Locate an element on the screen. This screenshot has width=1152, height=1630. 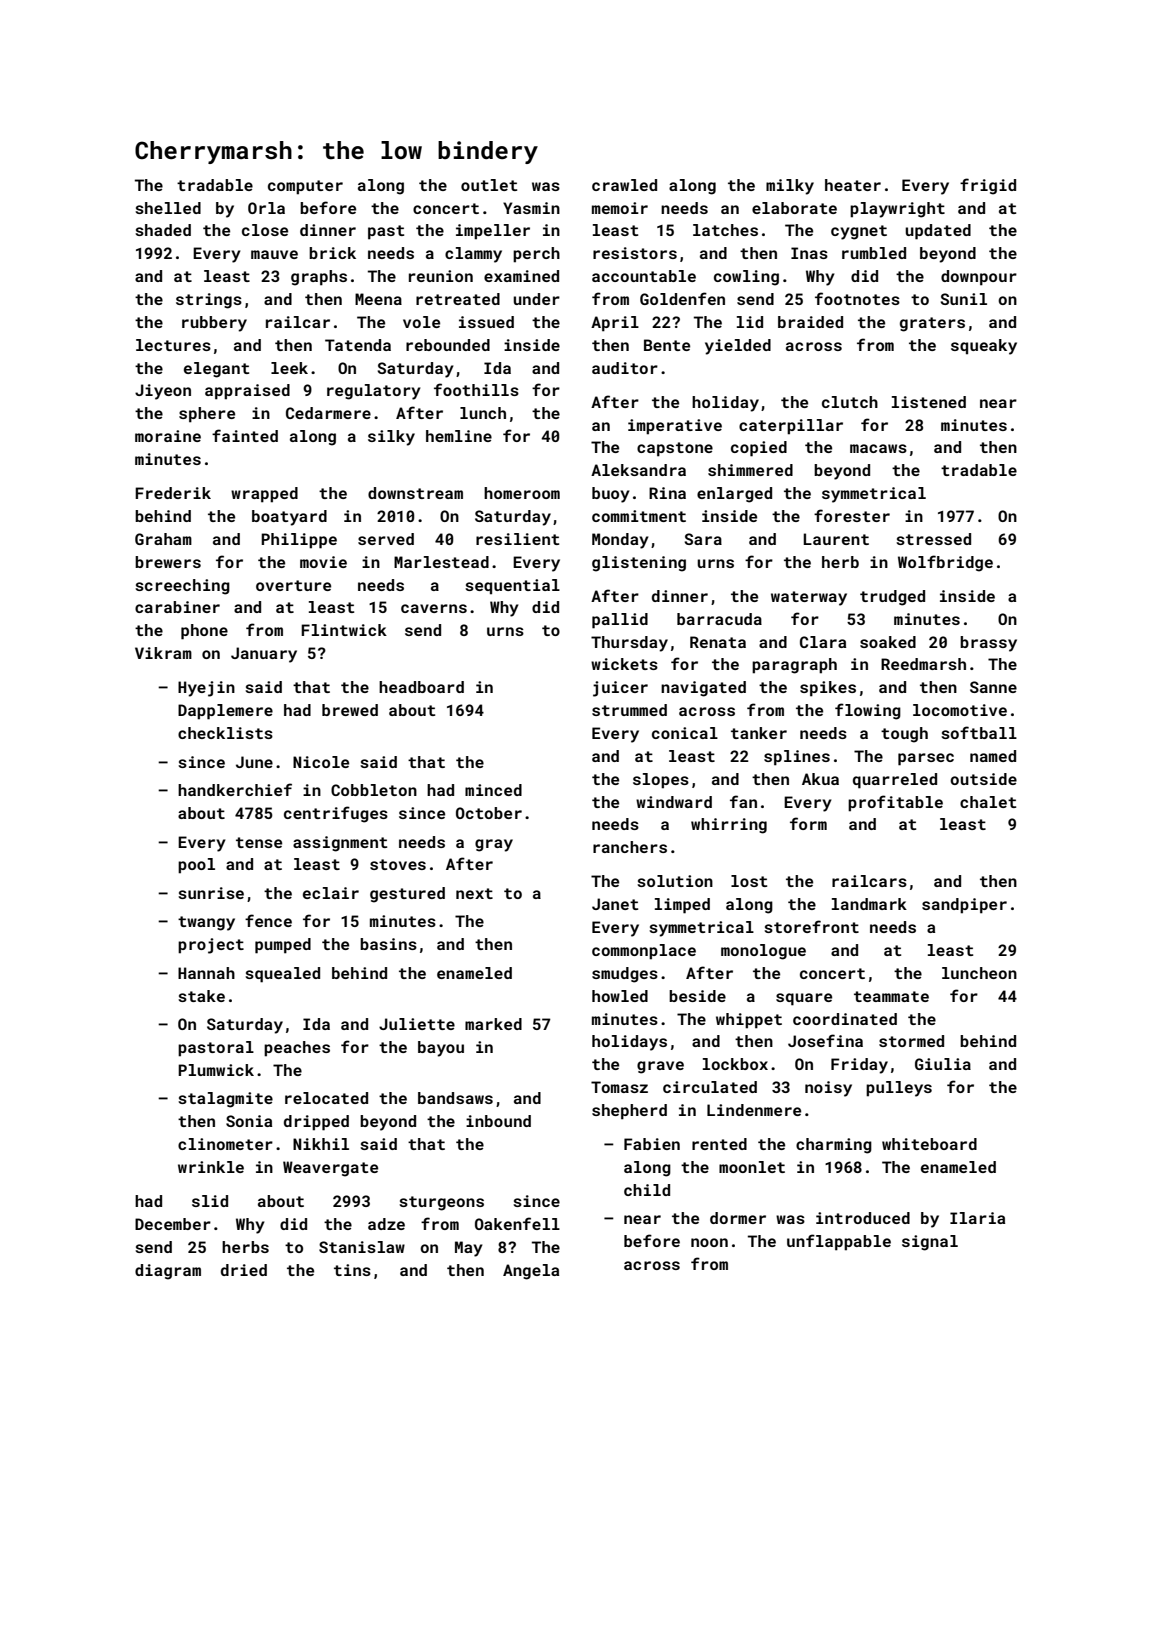
outlet is located at coordinates (489, 185).
